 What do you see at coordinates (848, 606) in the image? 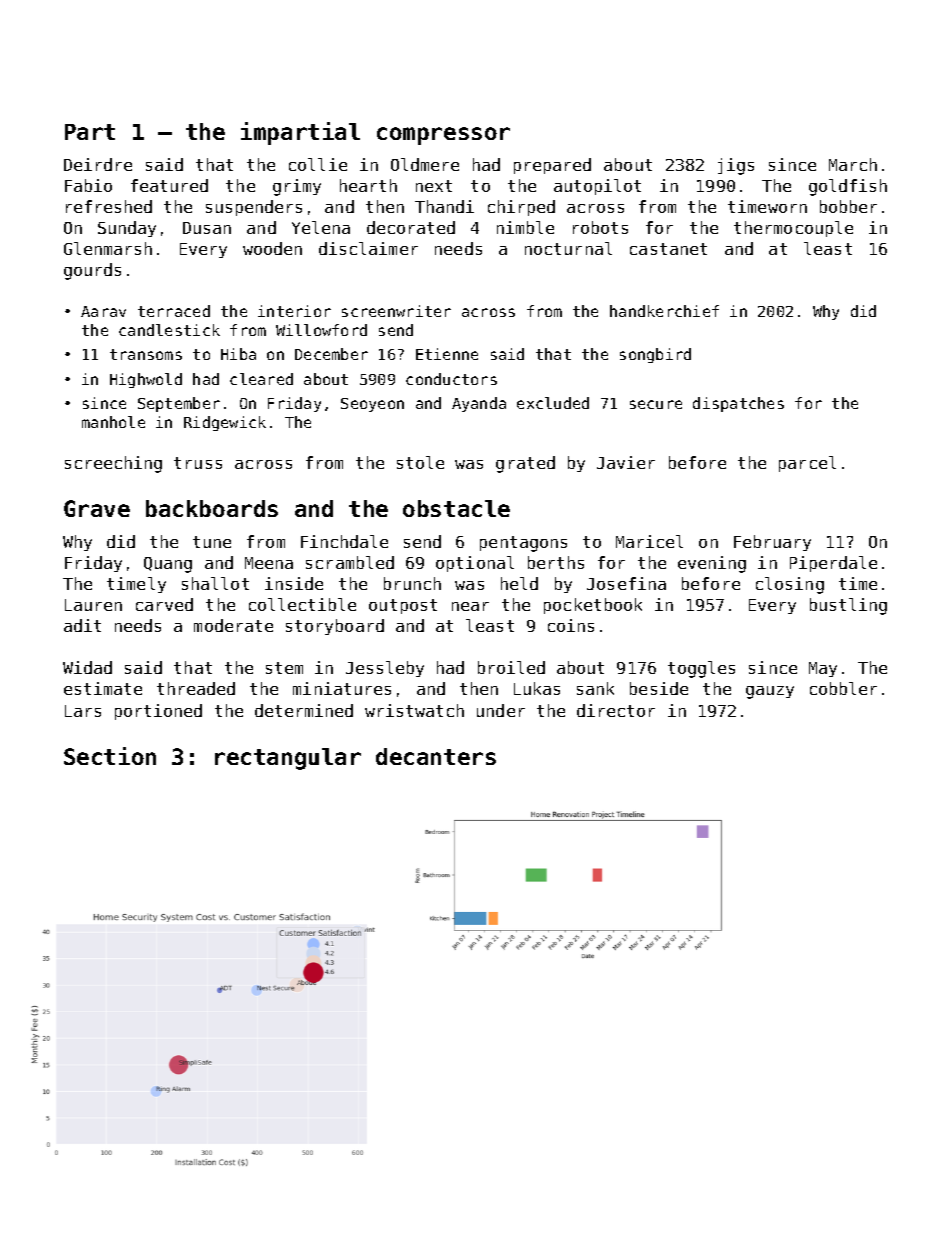
I see `bustling` at bounding box center [848, 606].
